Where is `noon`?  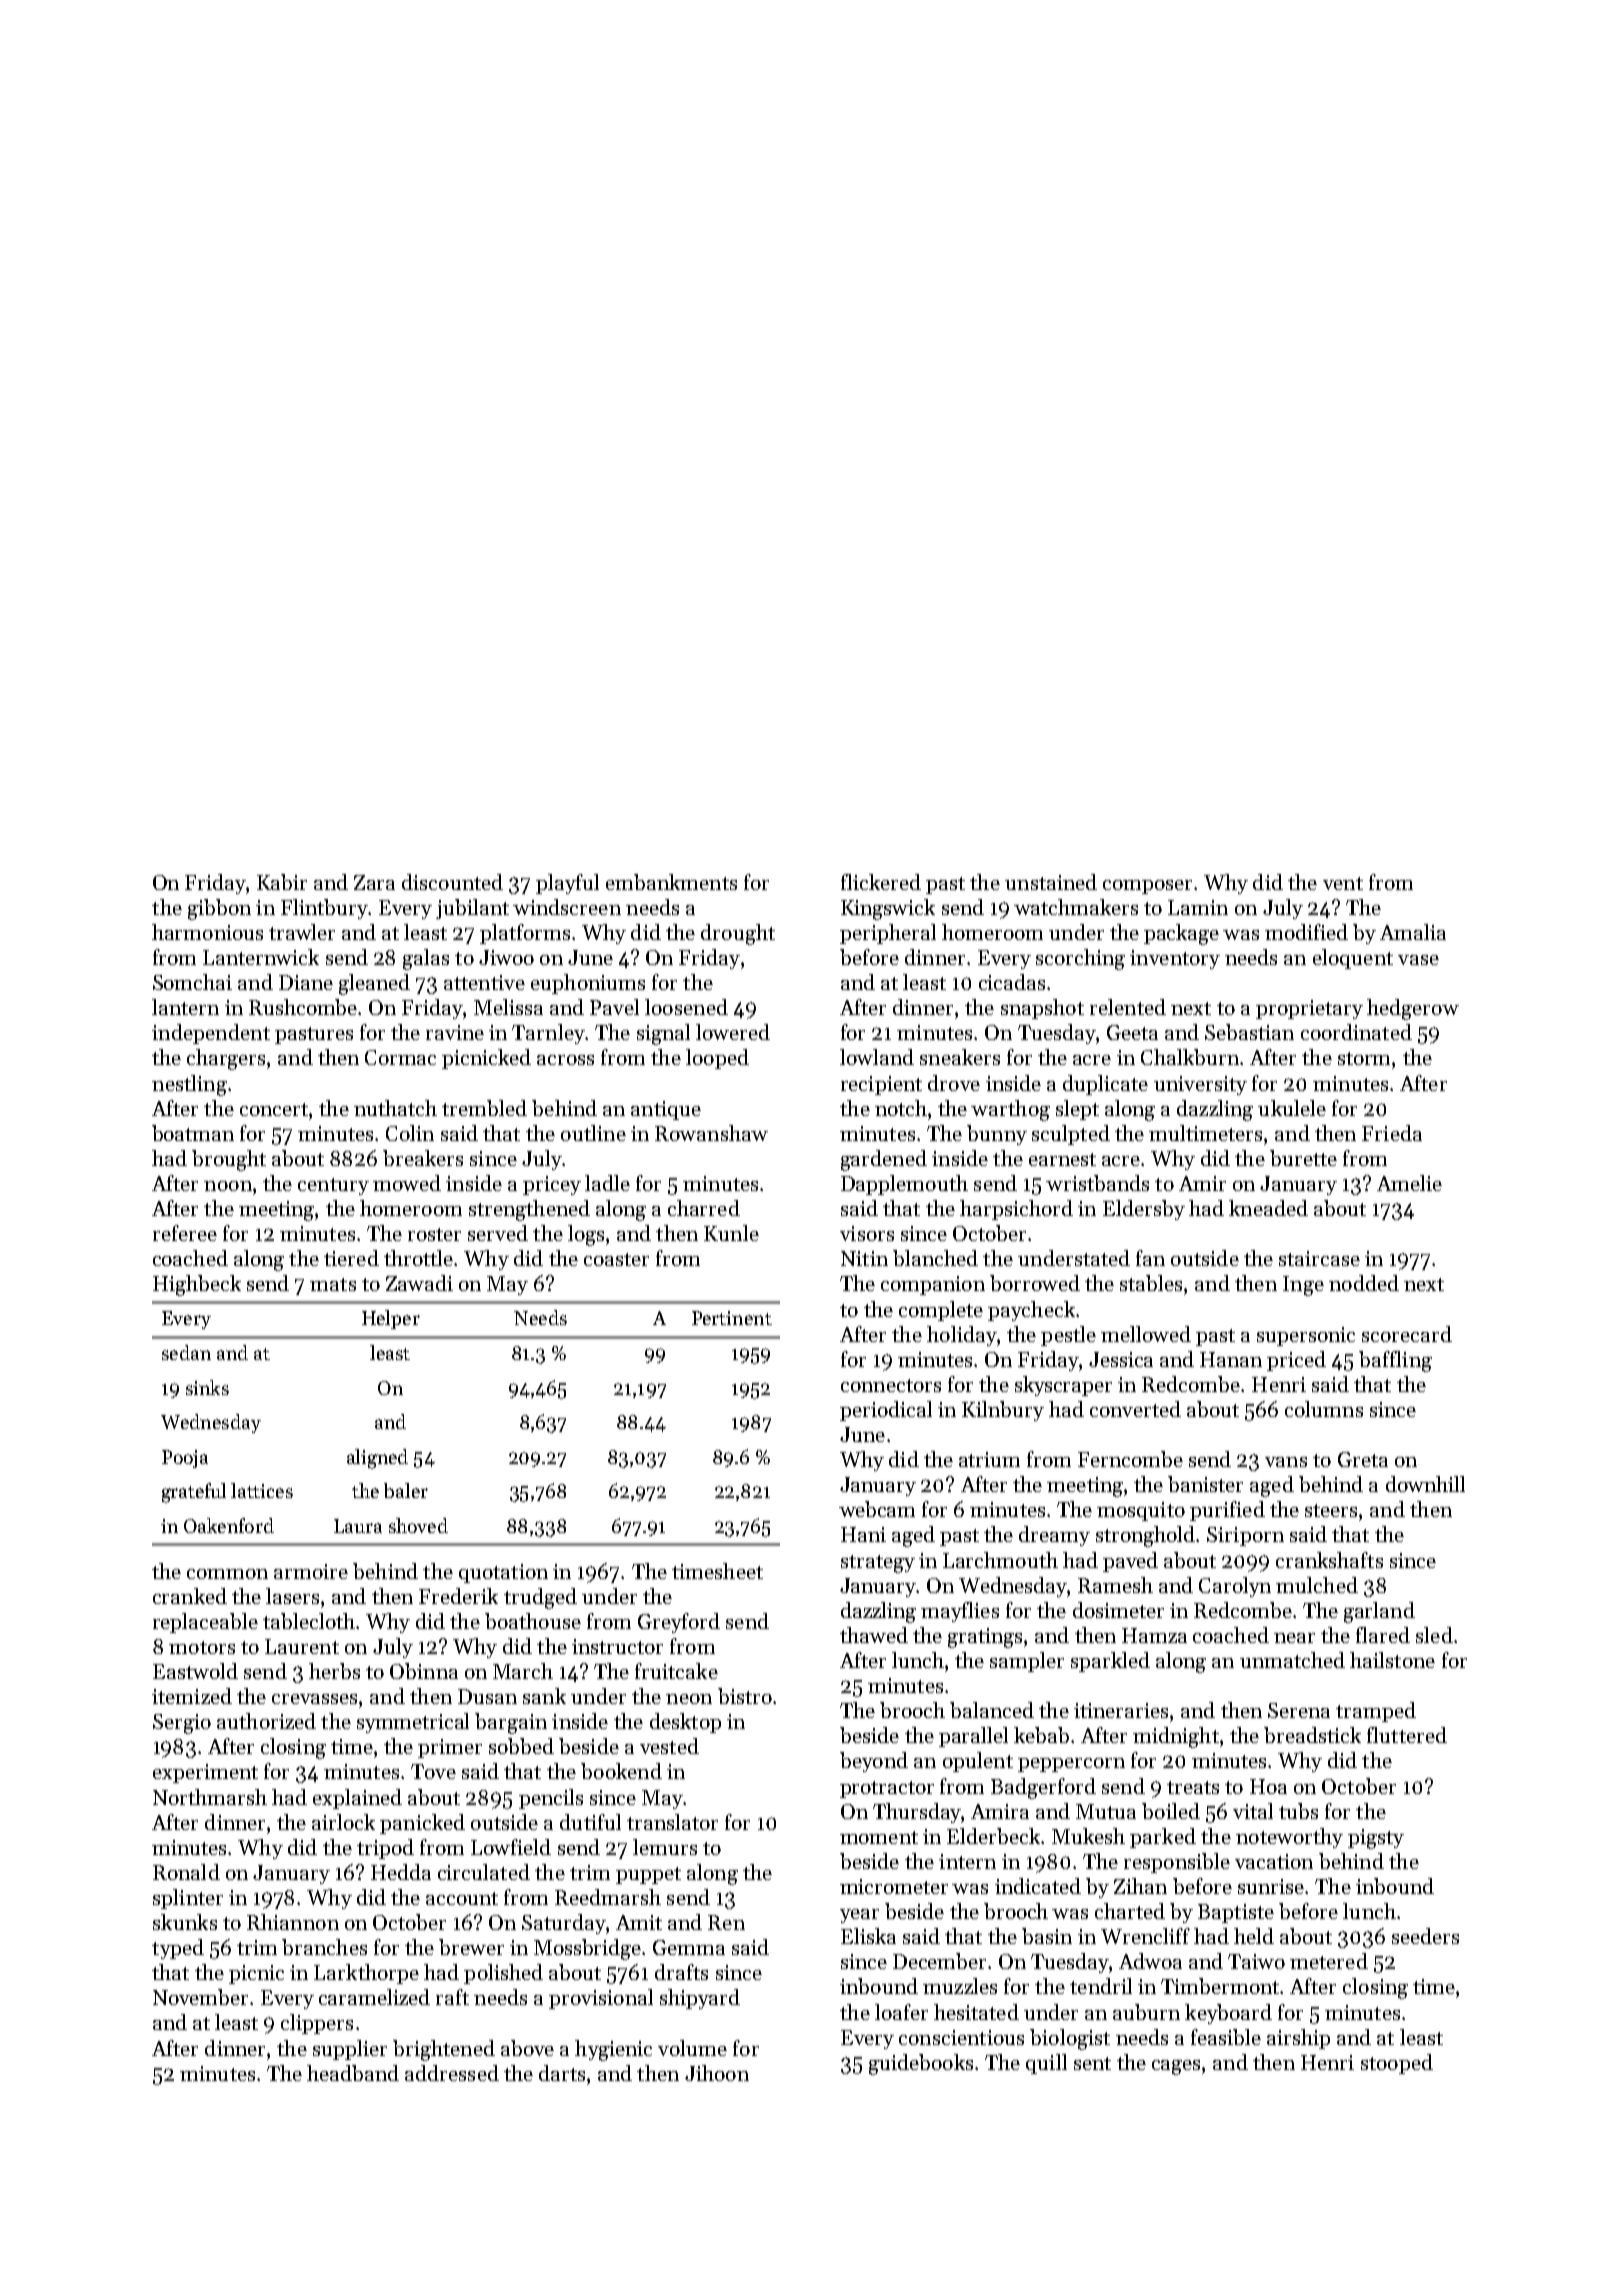 noon is located at coordinates (228, 1186).
